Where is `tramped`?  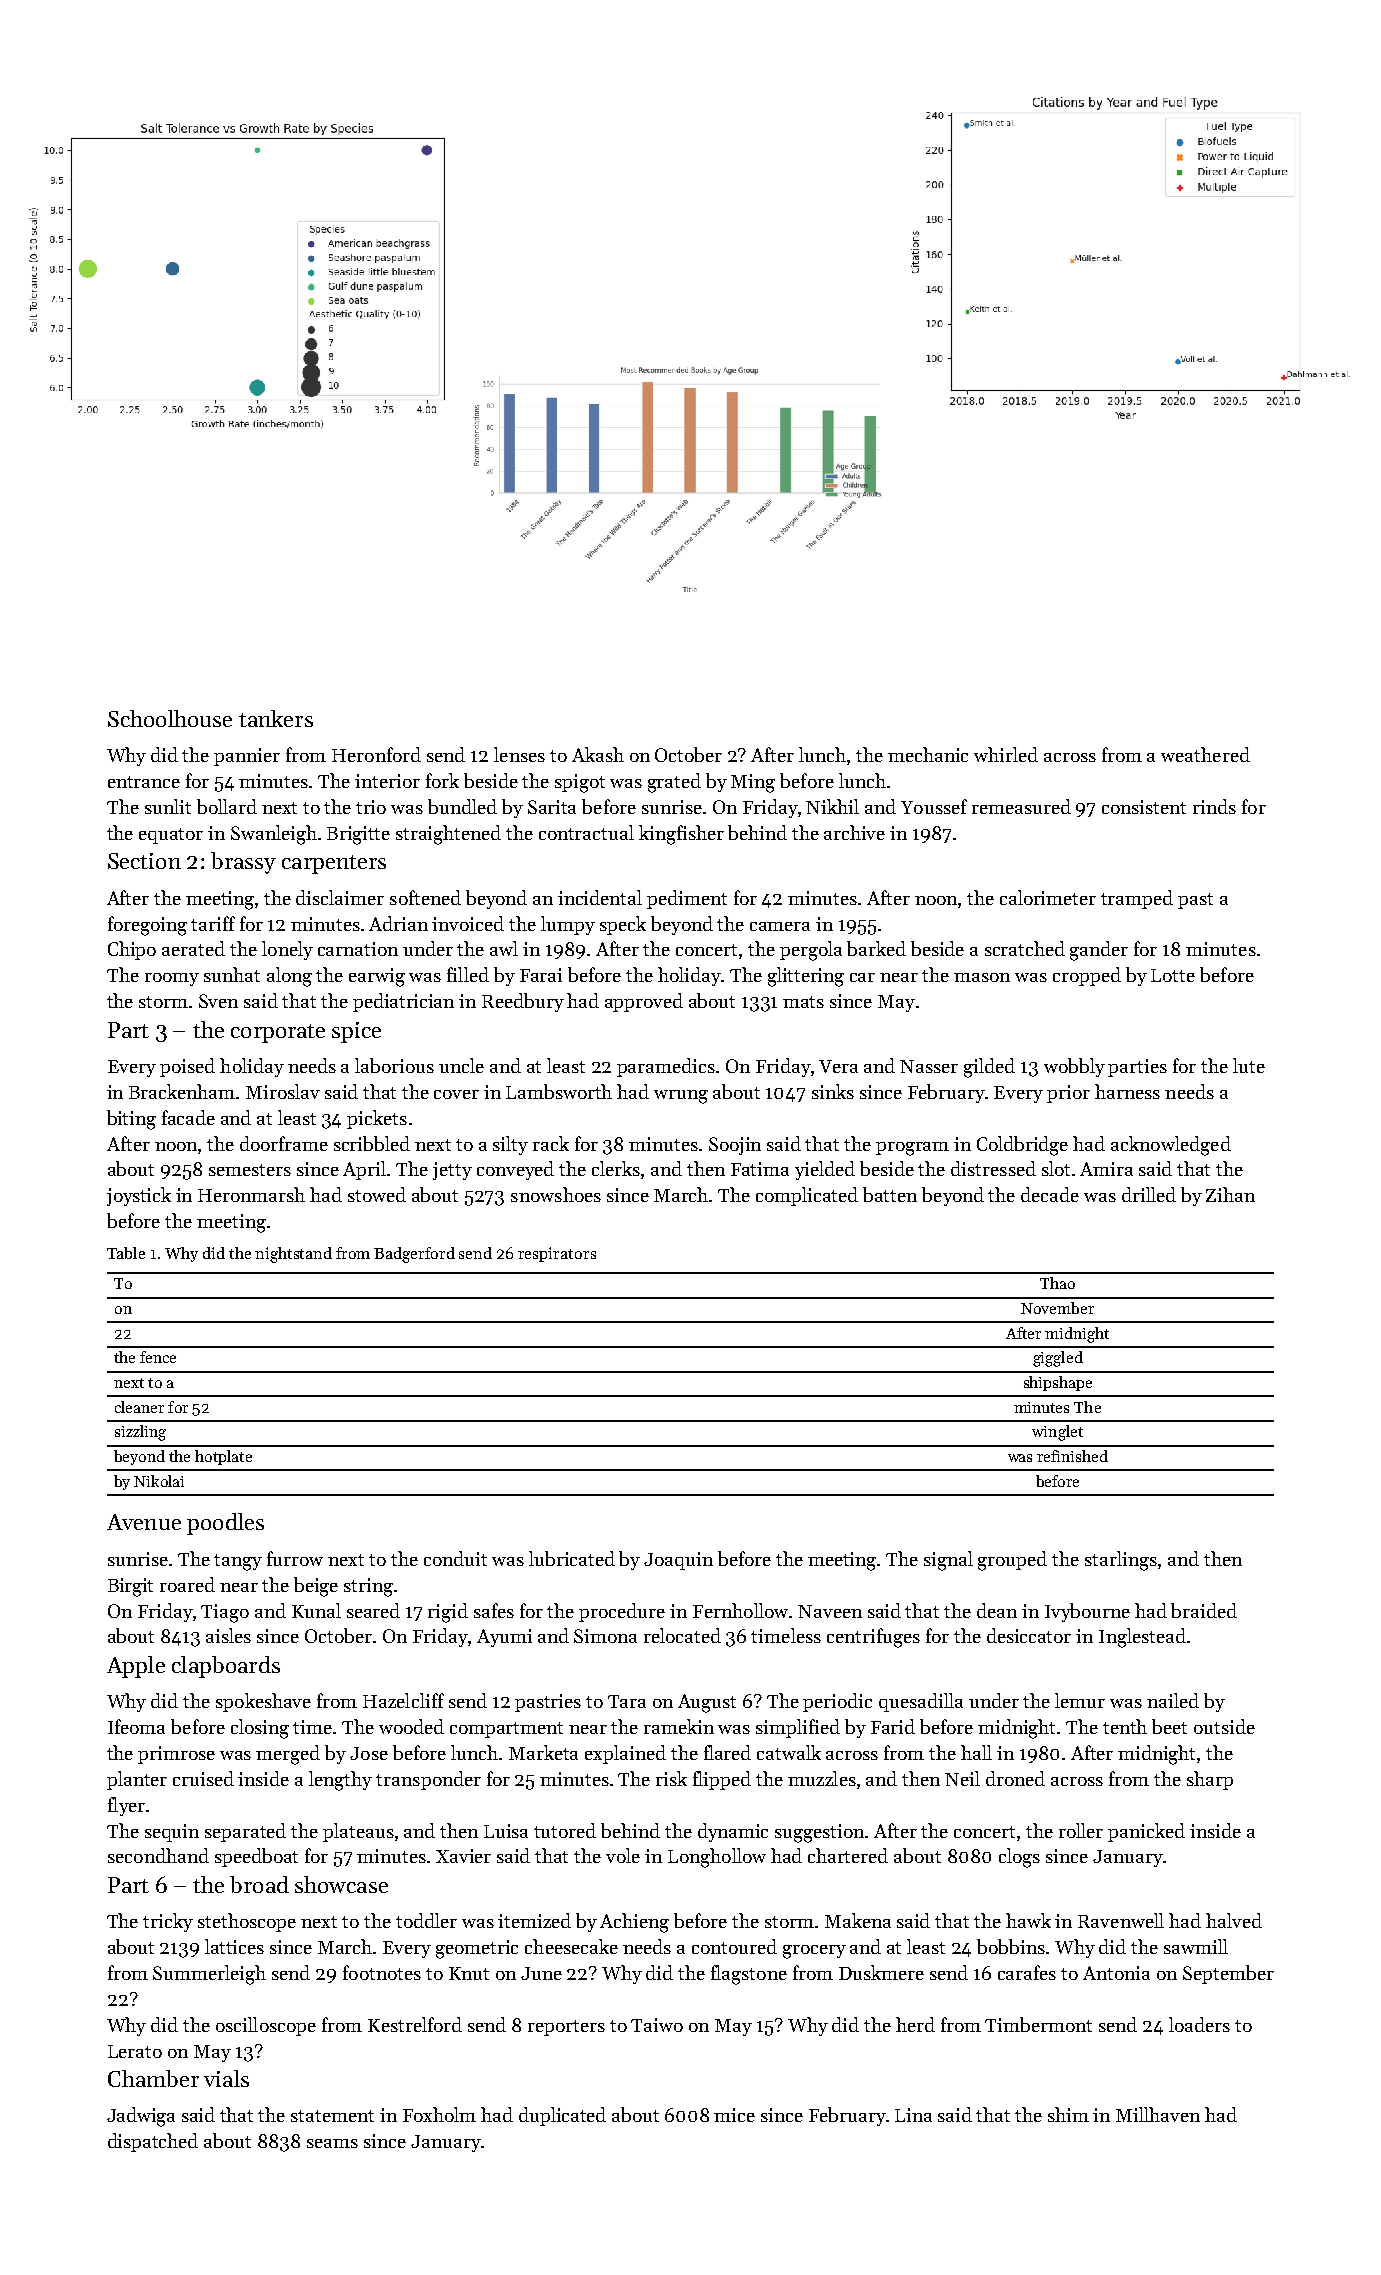 tramped is located at coordinates (1137, 899).
